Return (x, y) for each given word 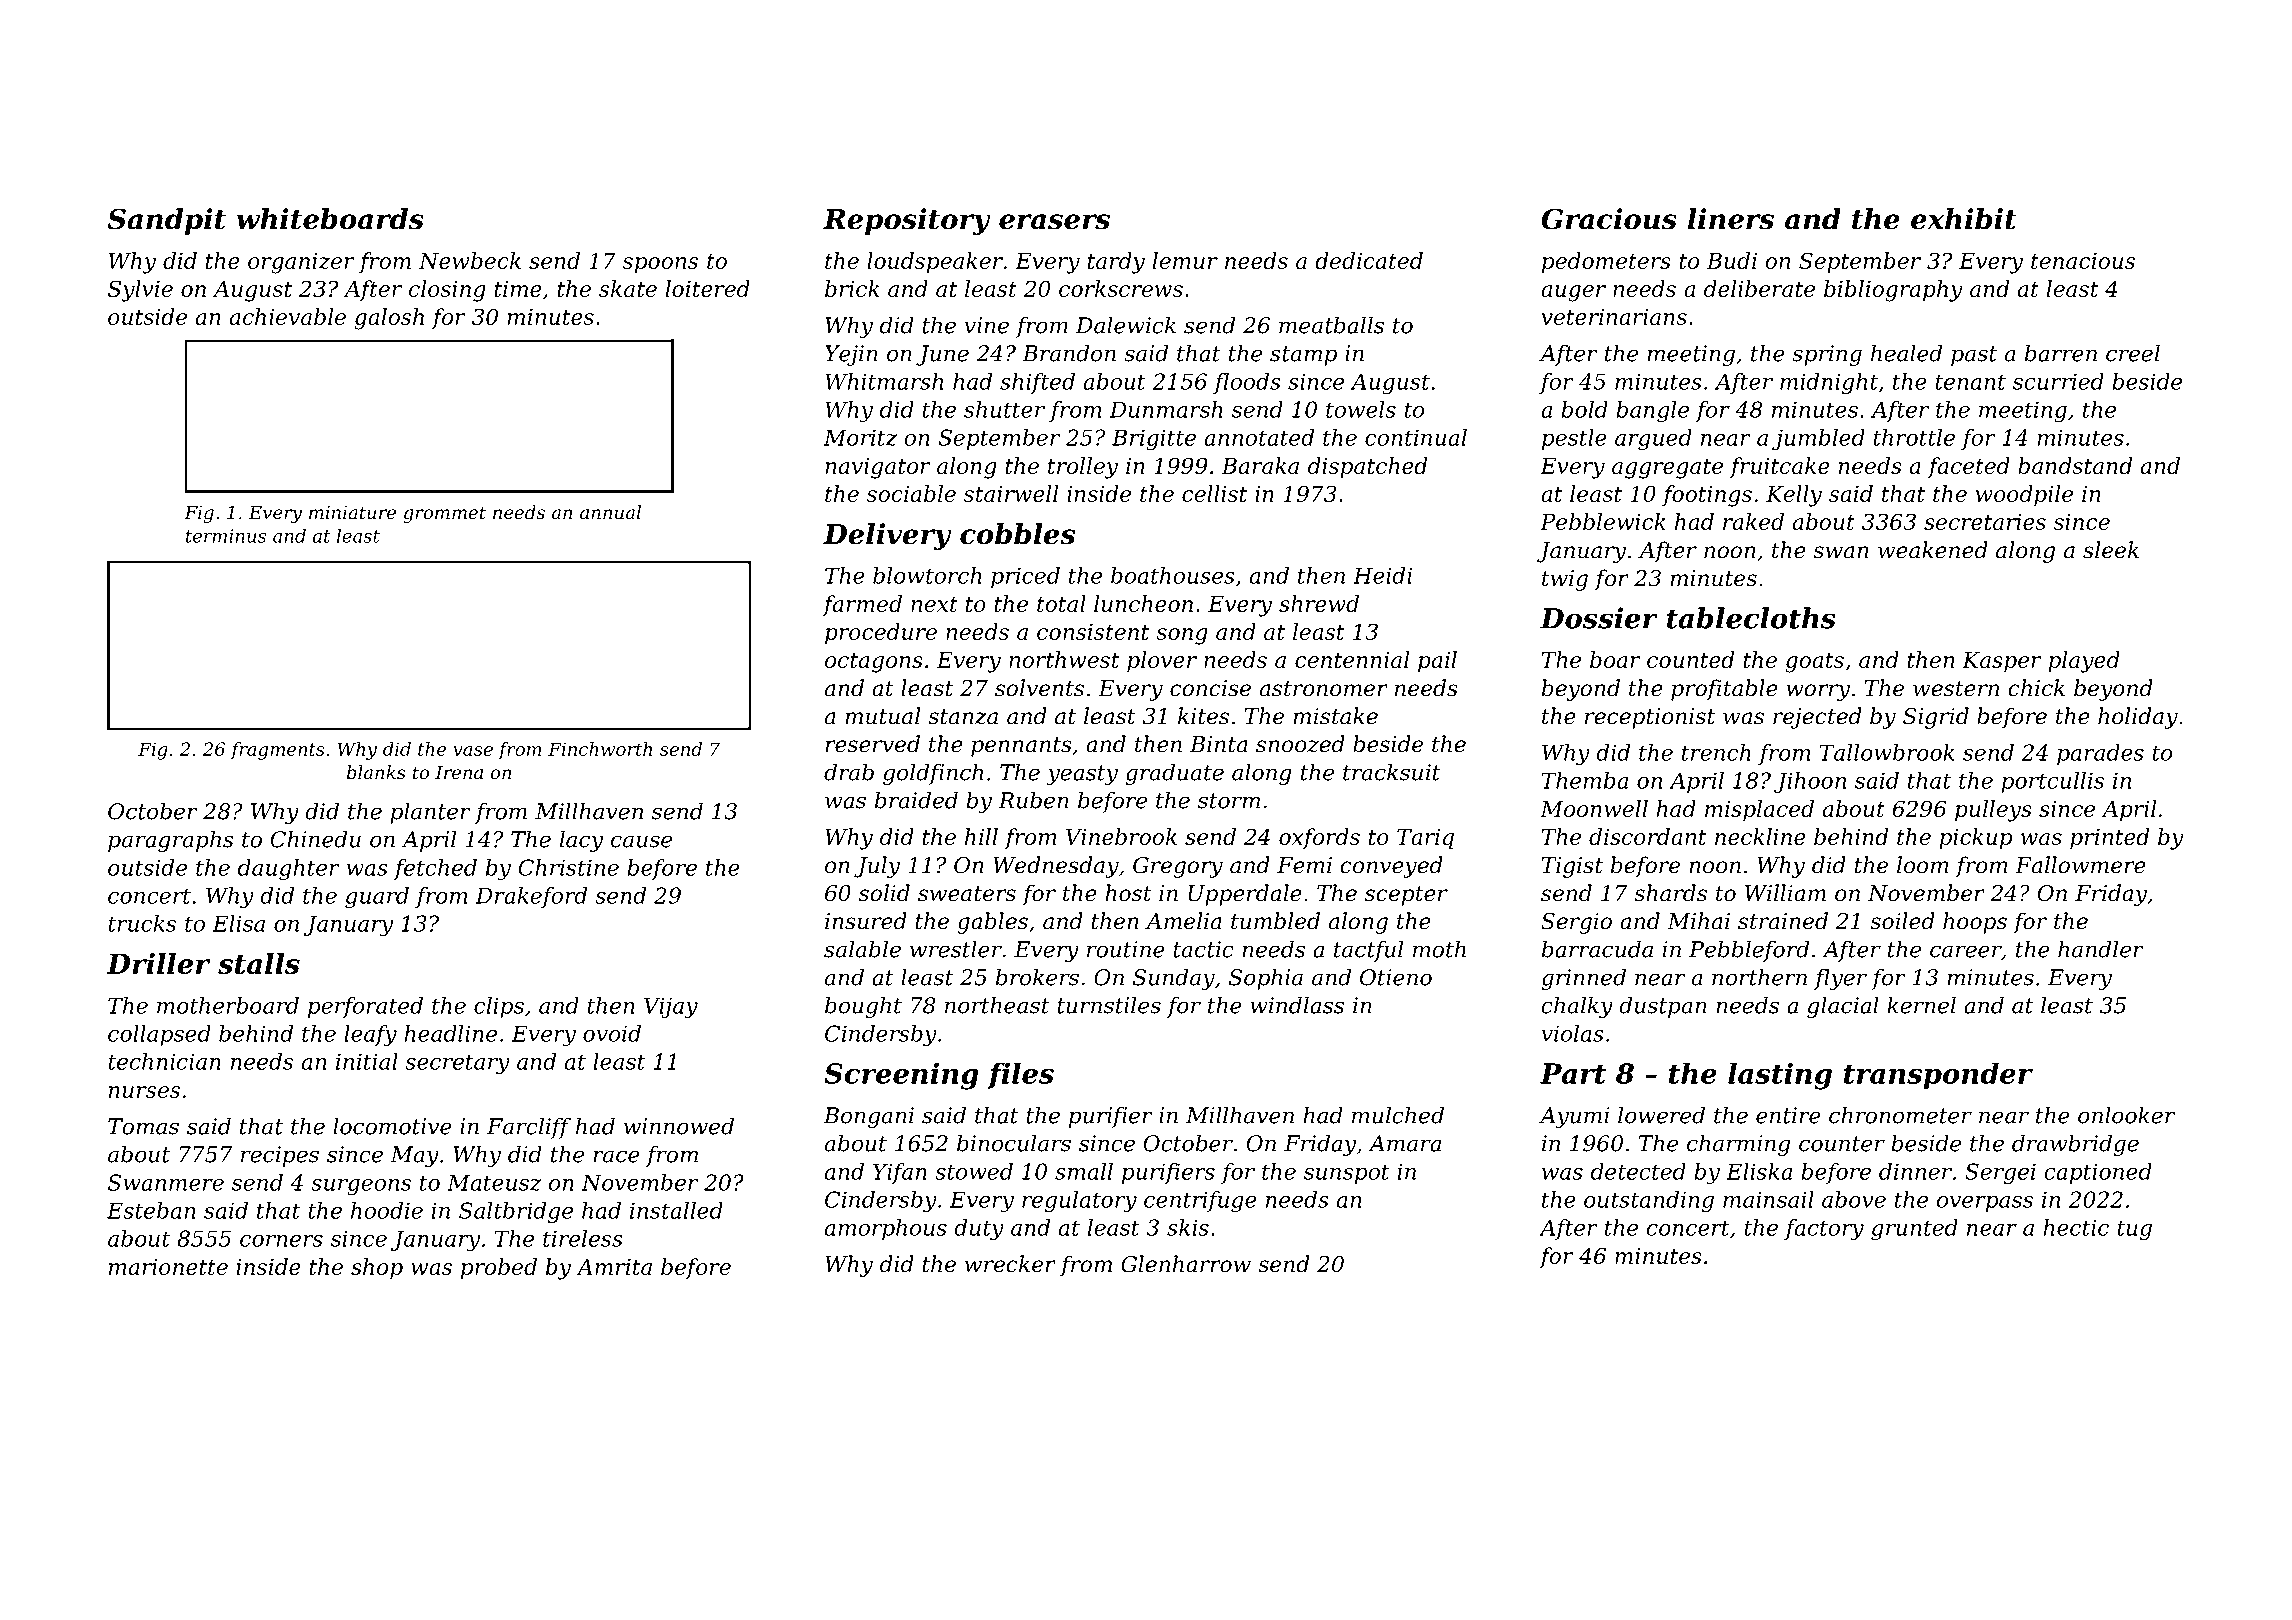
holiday (2138, 718)
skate (628, 288)
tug (2134, 1230)
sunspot (1347, 1174)
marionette (168, 1267)
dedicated (1369, 260)
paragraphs (171, 841)
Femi (1304, 865)
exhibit (1964, 219)
